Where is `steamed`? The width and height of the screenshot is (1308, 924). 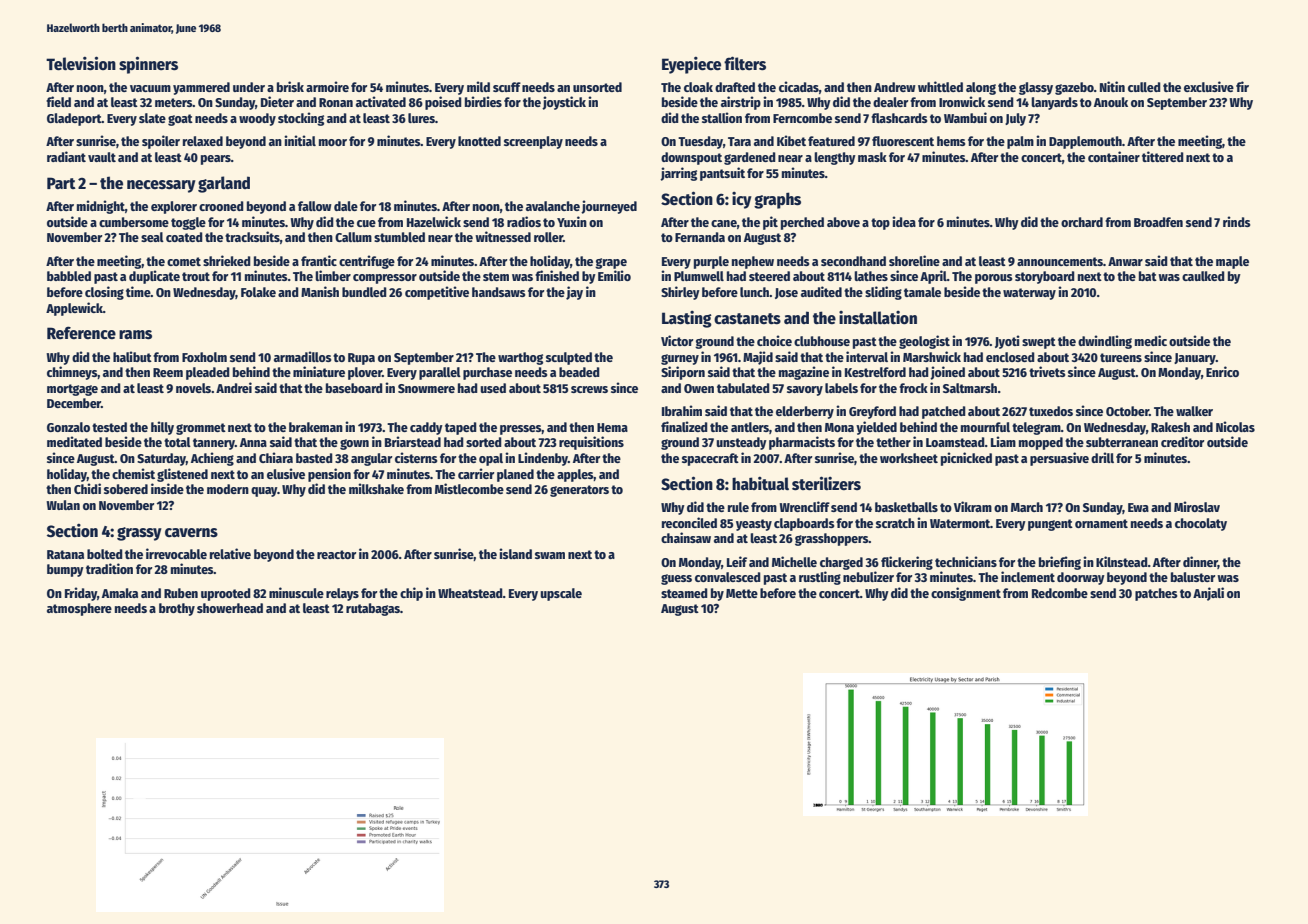
steamed is located at coordinates (684, 593).
